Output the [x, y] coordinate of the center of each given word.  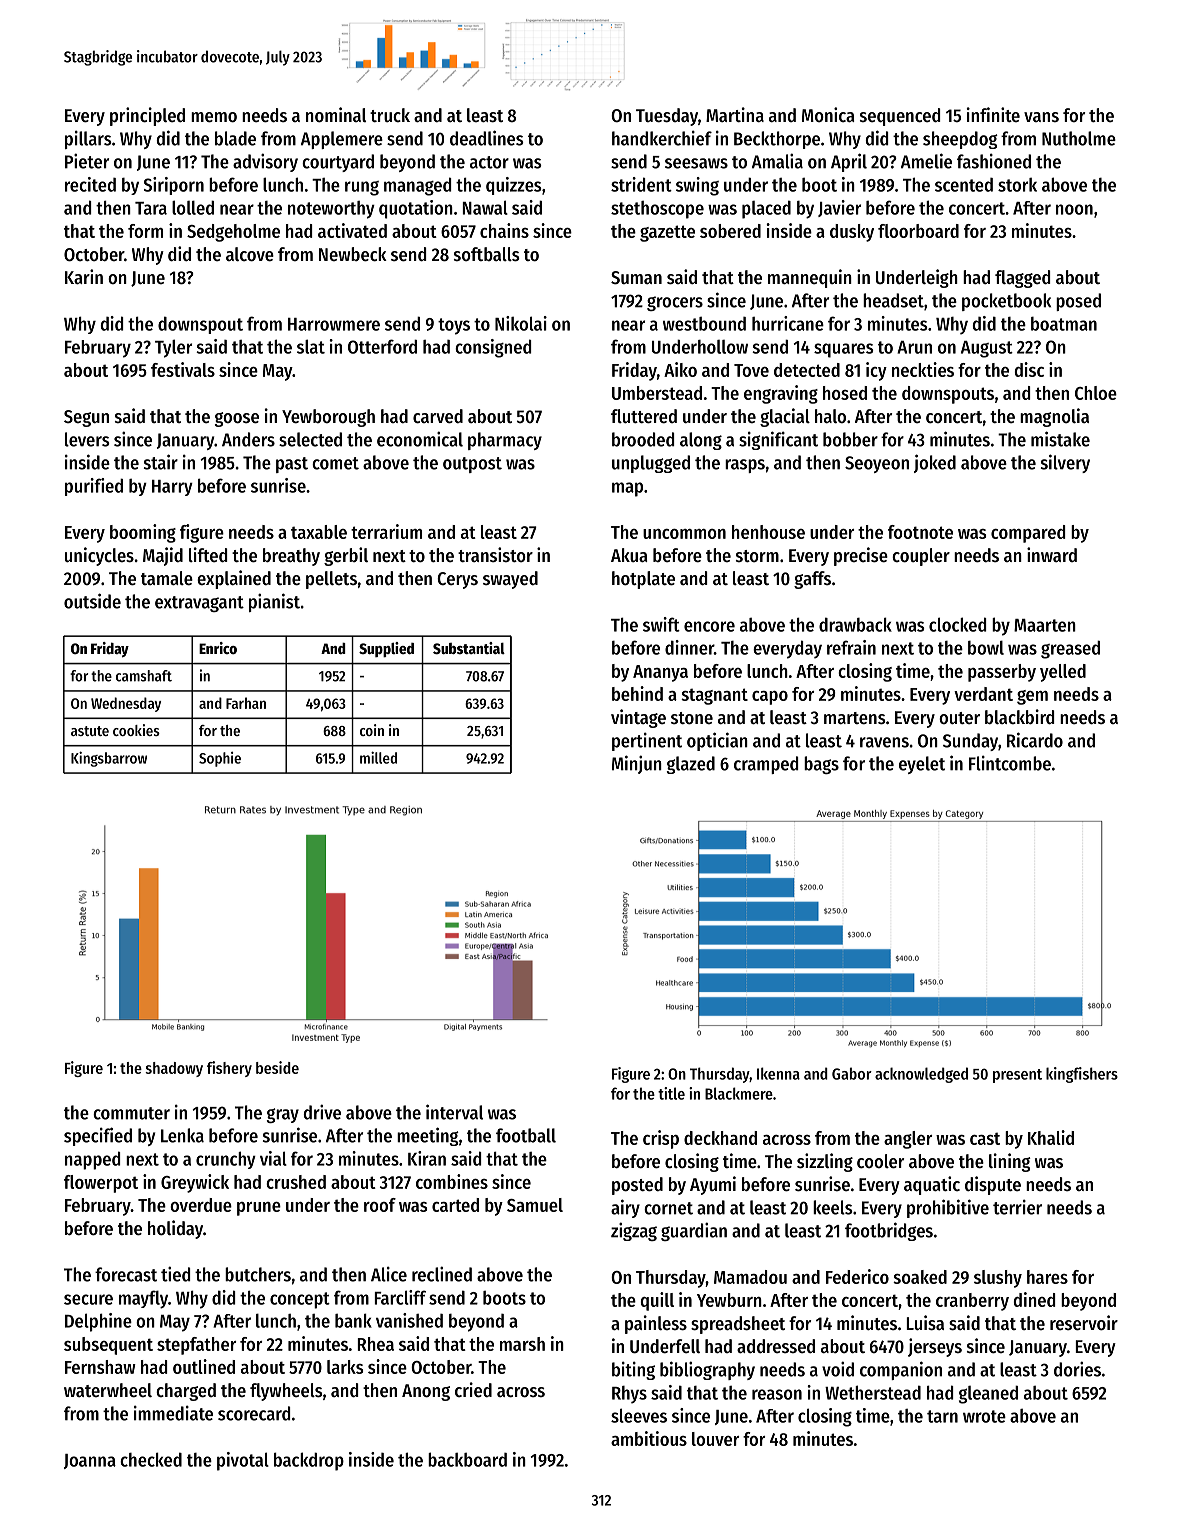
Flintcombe [1010, 763]
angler [908, 1140]
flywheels [286, 1392]
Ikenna [778, 1073]
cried [473, 1390]
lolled [193, 207]
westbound [704, 324]
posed [1078, 302]
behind [637, 693]
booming [143, 533]
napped [92, 1160]
